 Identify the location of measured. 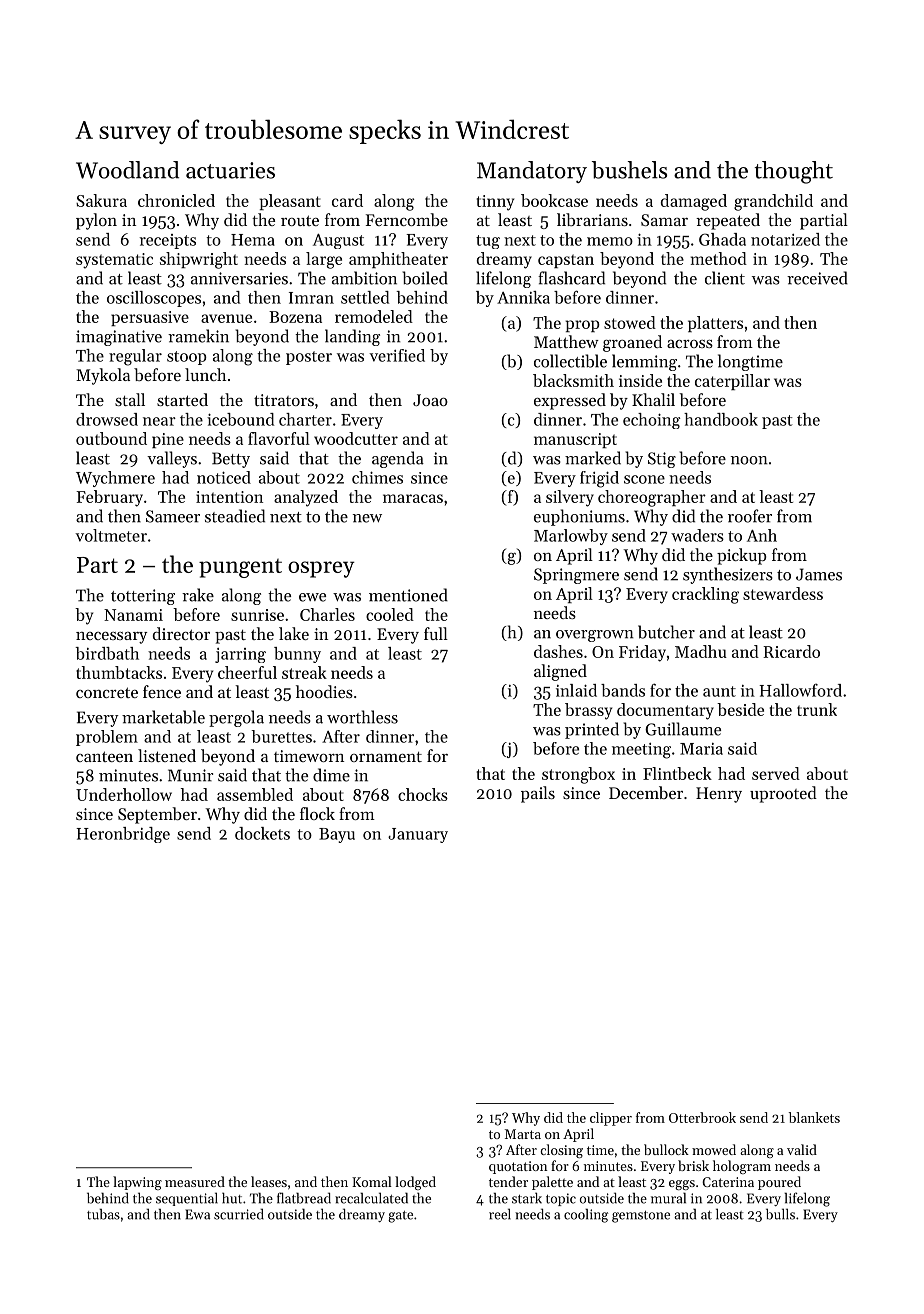
(195, 1181).
